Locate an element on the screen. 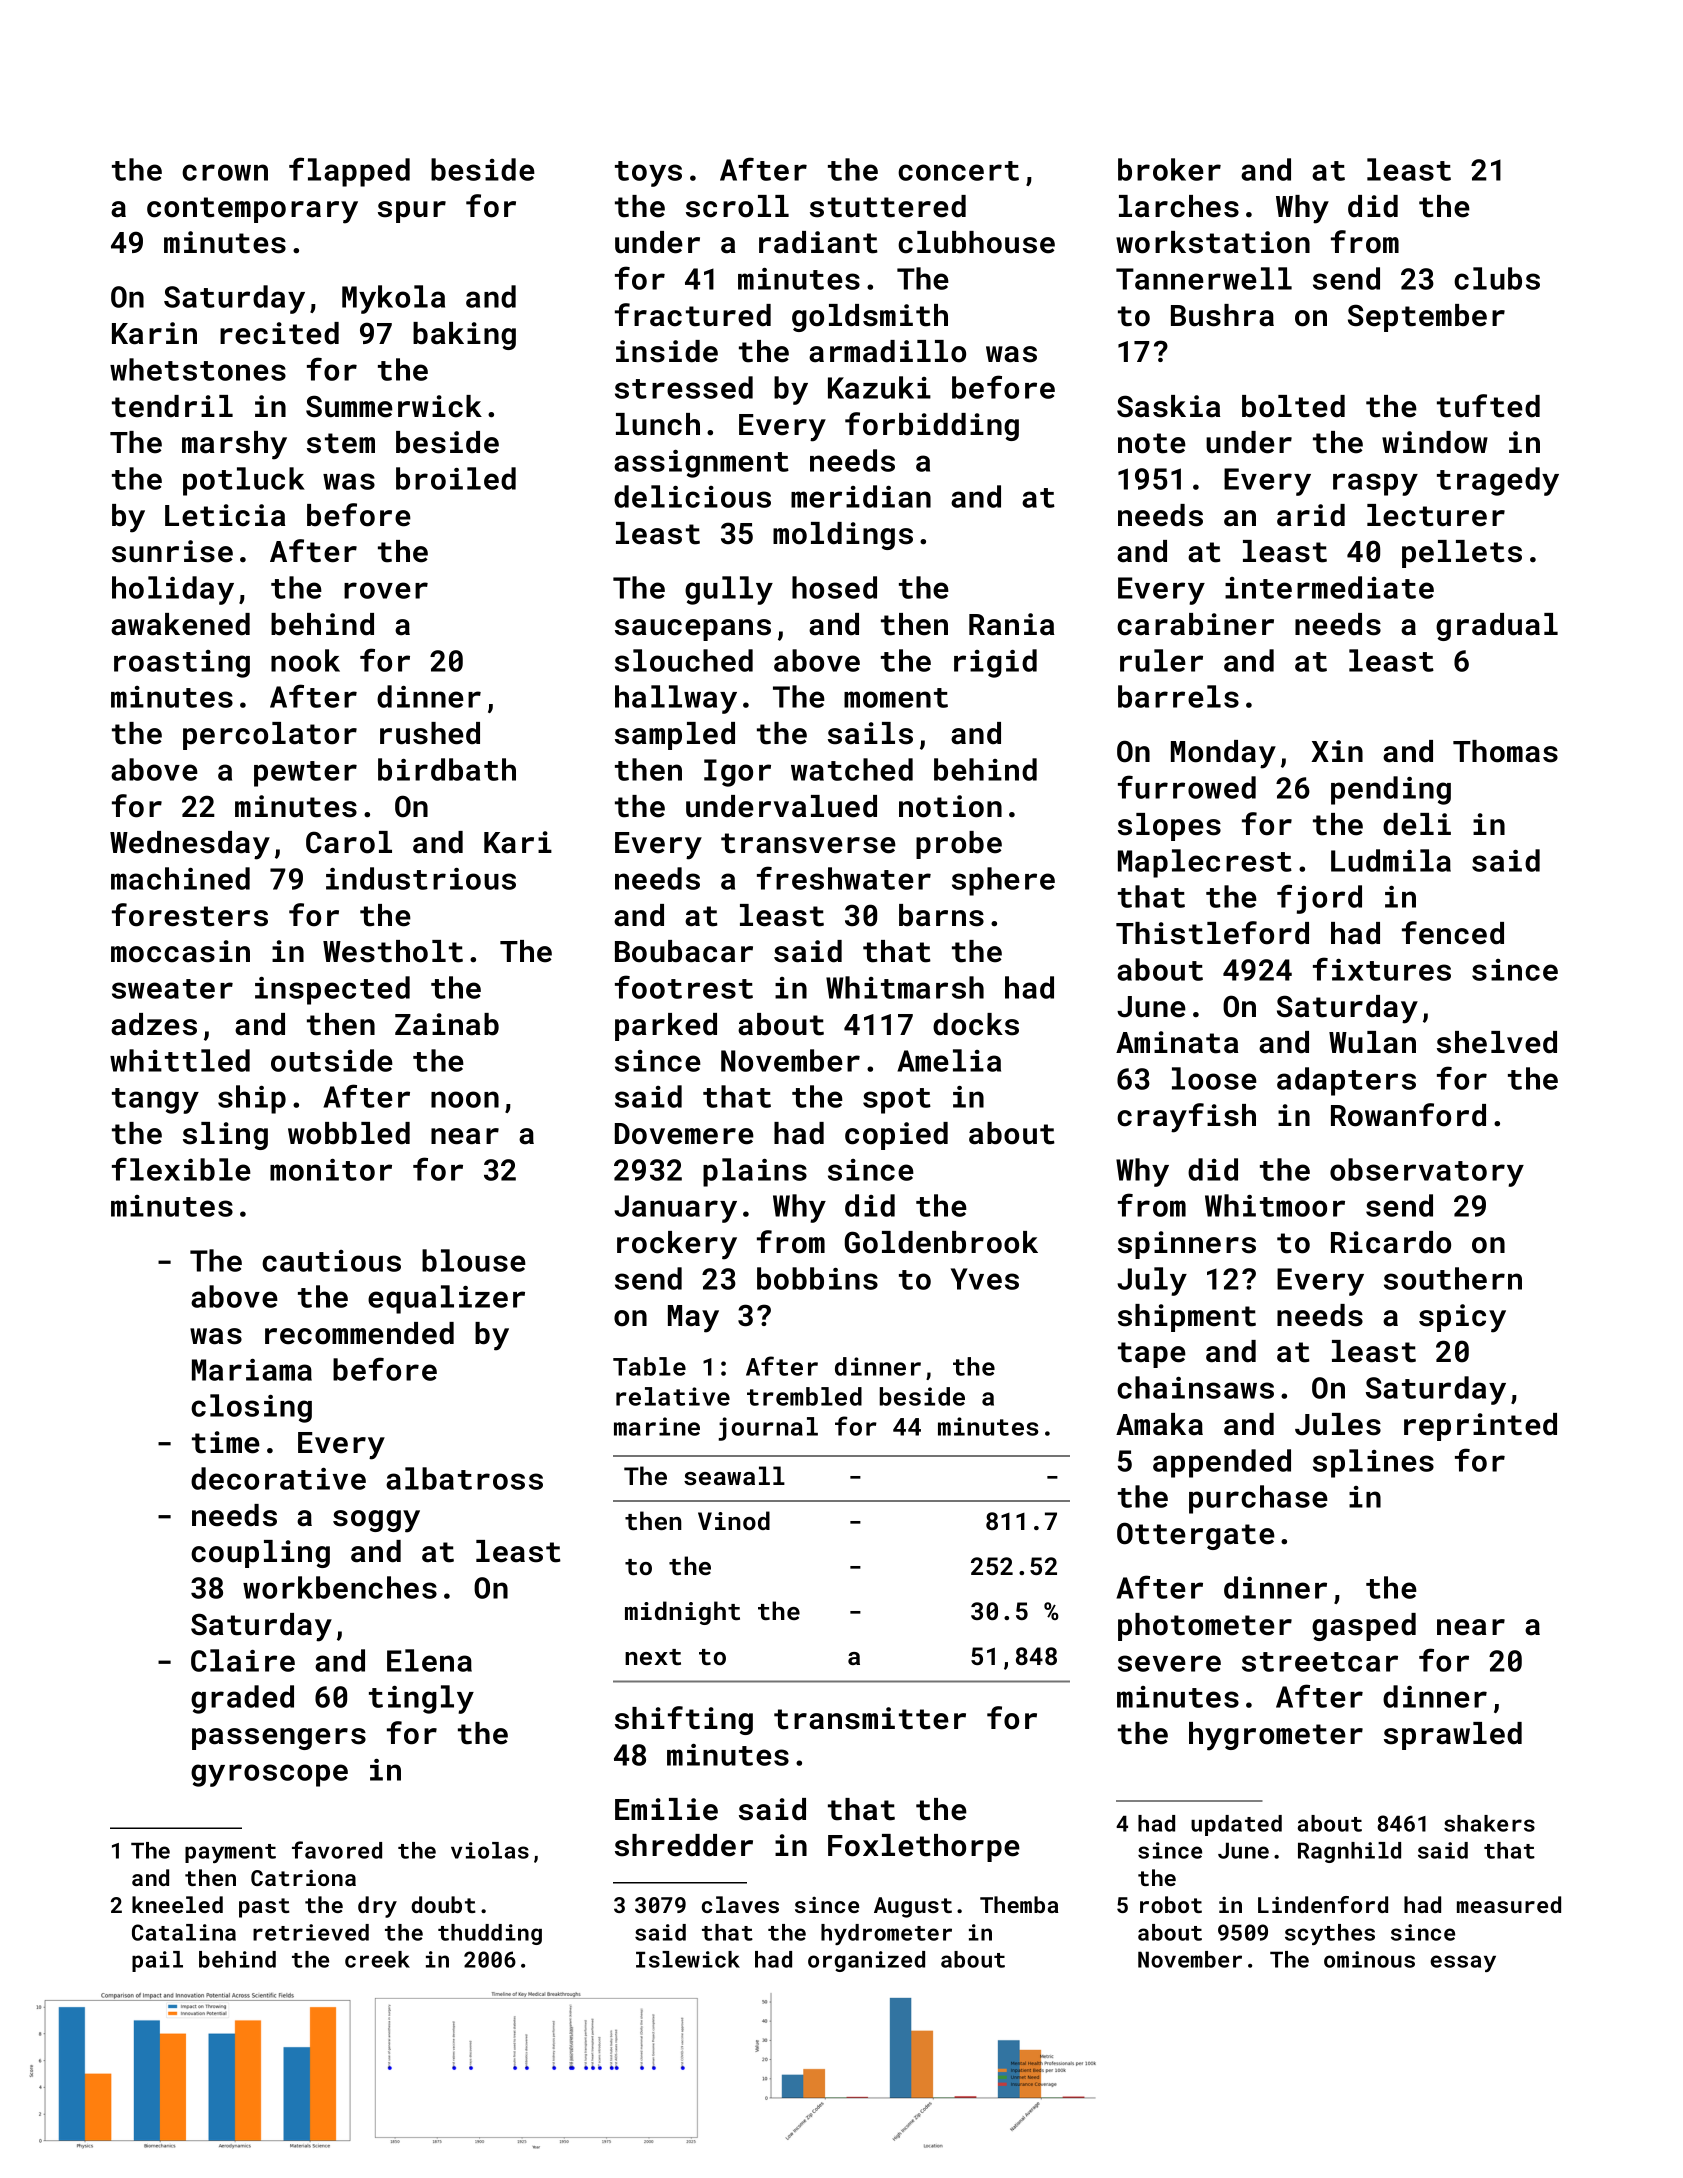 This screenshot has height=2178, width=1683. gully is located at coordinates (729, 590).
